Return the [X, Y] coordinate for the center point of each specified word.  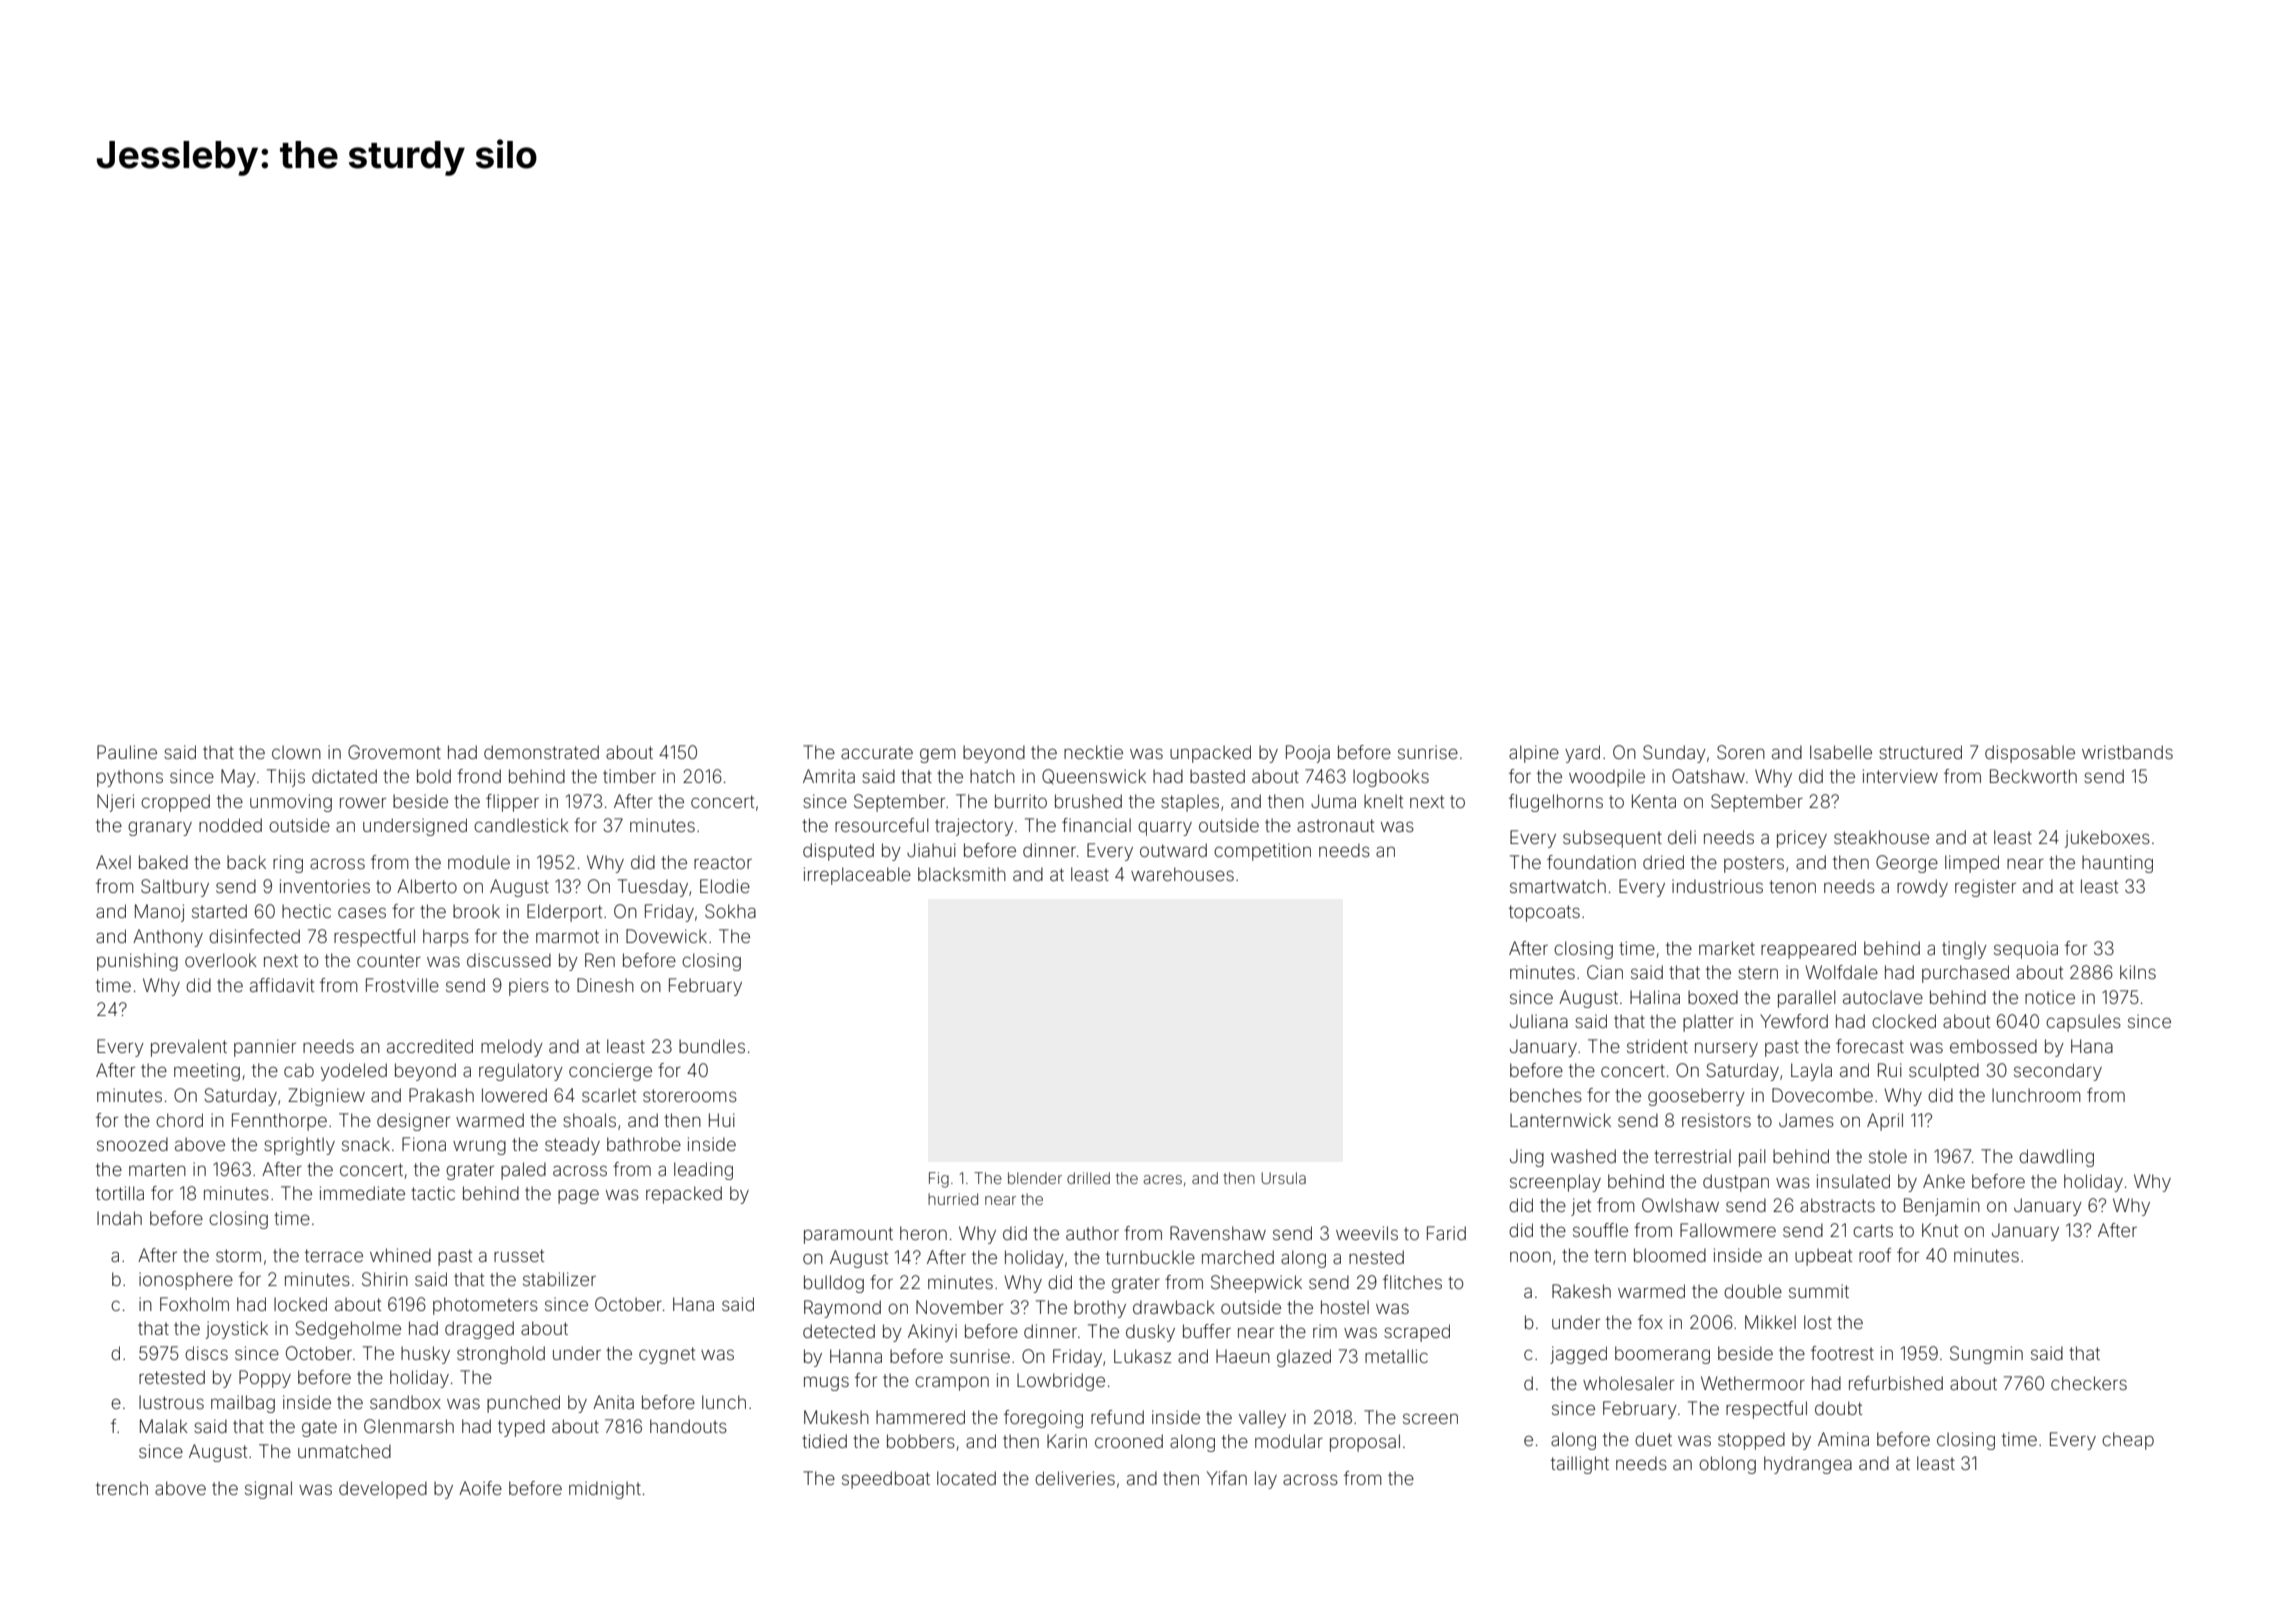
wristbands [2127, 752]
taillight [1580, 1465]
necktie [1093, 752]
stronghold [501, 1355]
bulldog [834, 1284]
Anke [1944, 1181]
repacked [684, 1195]
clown [296, 752]
